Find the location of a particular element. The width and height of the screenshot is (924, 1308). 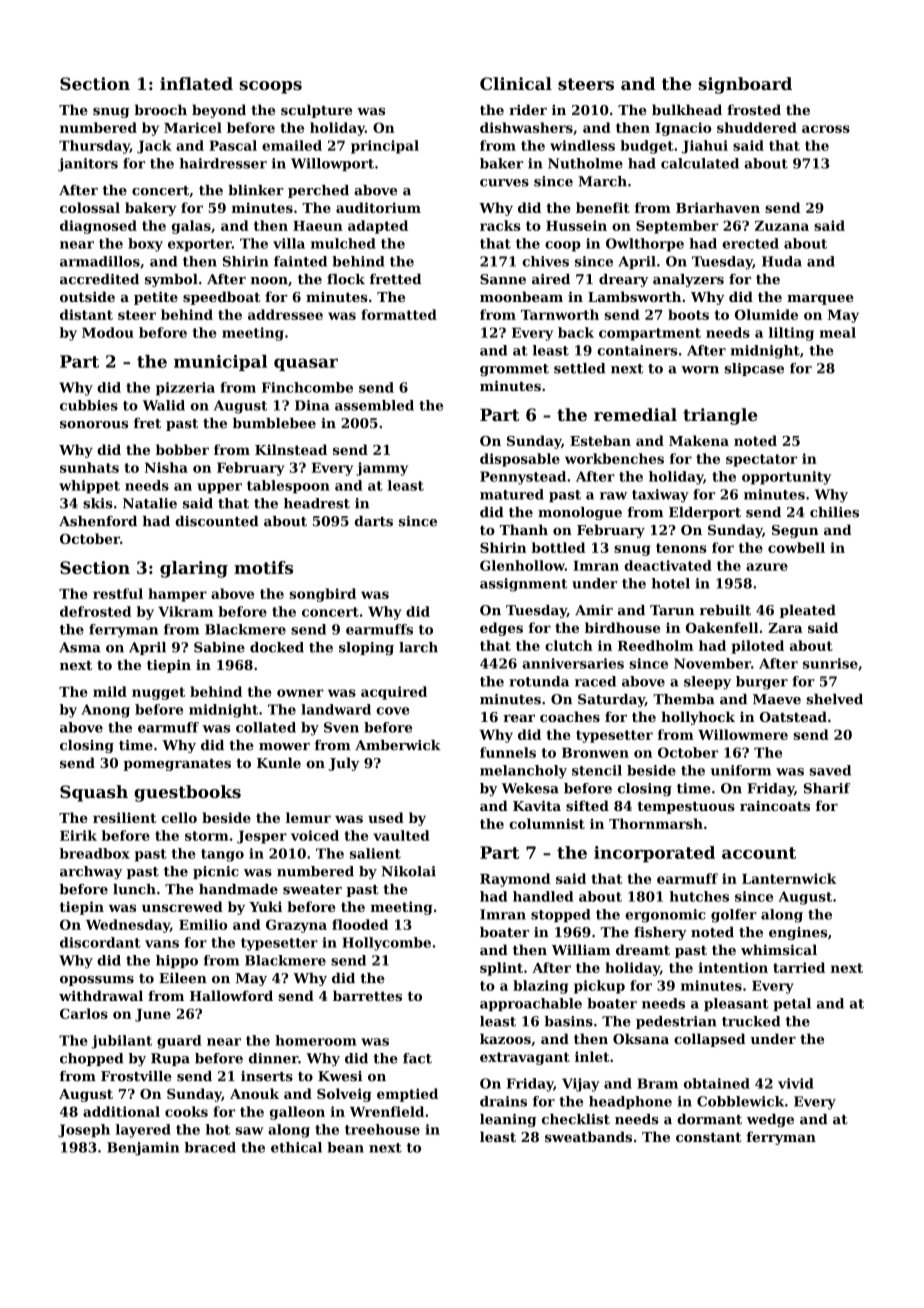

guard is located at coordinates (179, 1042).
